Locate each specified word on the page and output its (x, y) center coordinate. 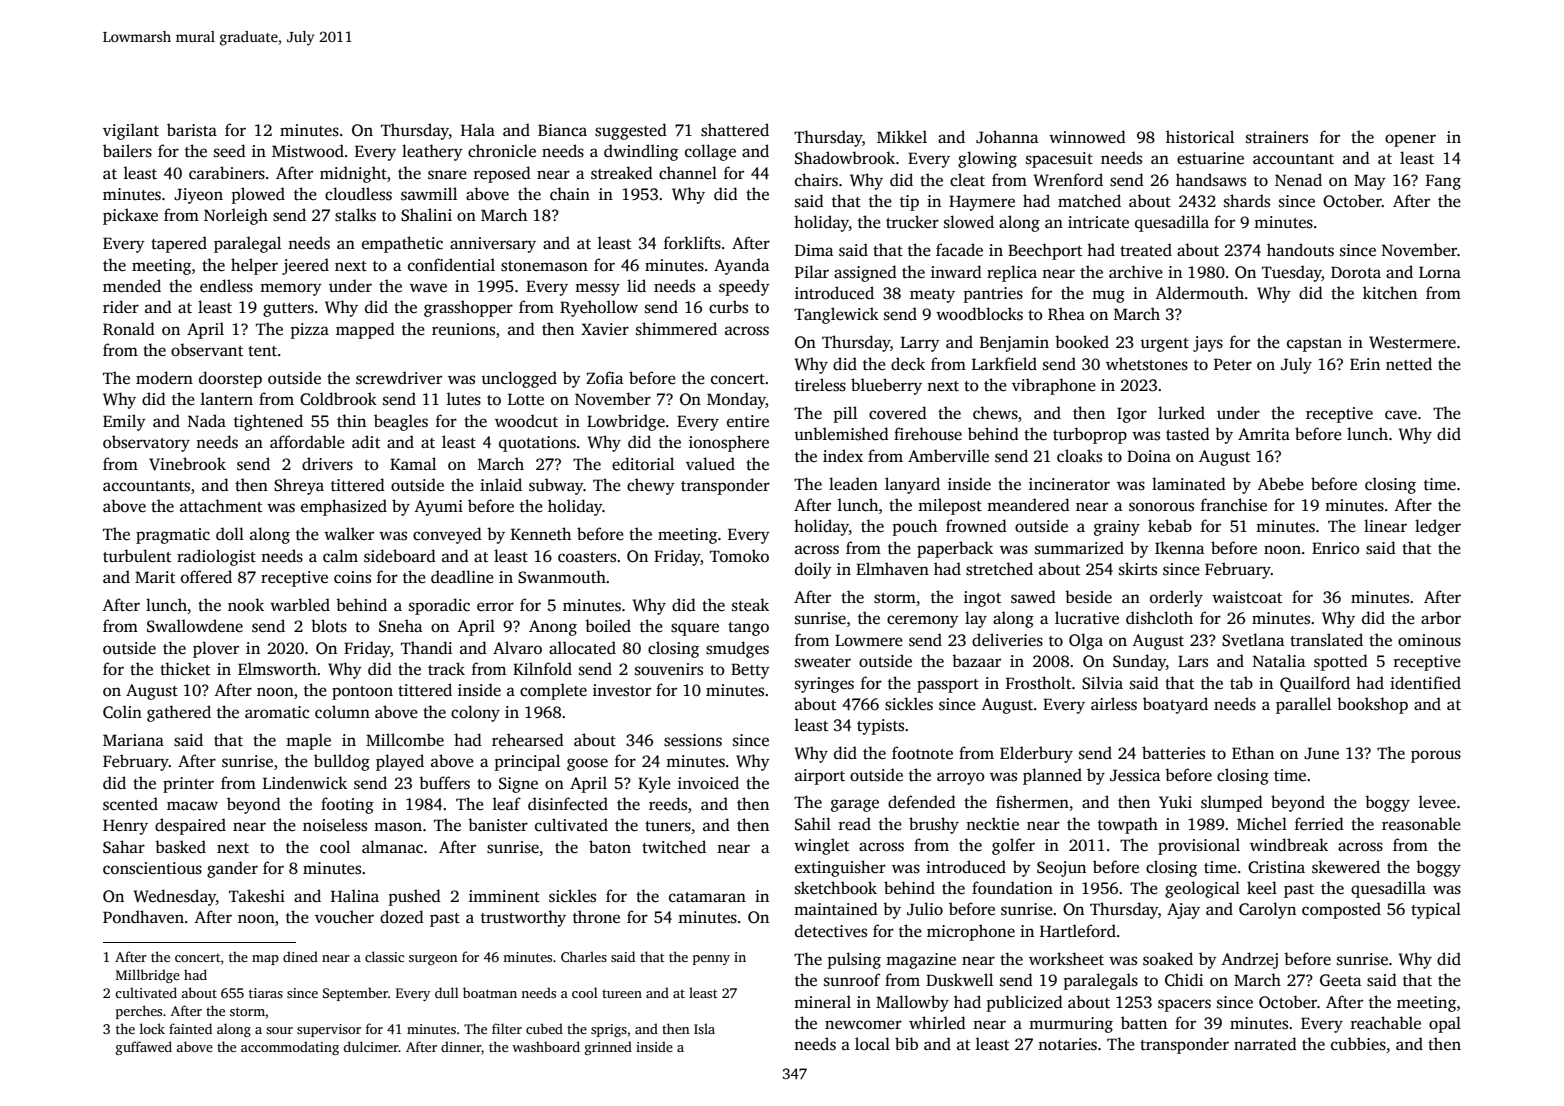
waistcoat (1247, 597)
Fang (1443, 182)
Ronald (129, 329)
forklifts (692, 243)
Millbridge (148, 976)
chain (570, 194)
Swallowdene (195, 626)
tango (748, 629)
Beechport (1045, 251)
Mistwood (308, 151)
